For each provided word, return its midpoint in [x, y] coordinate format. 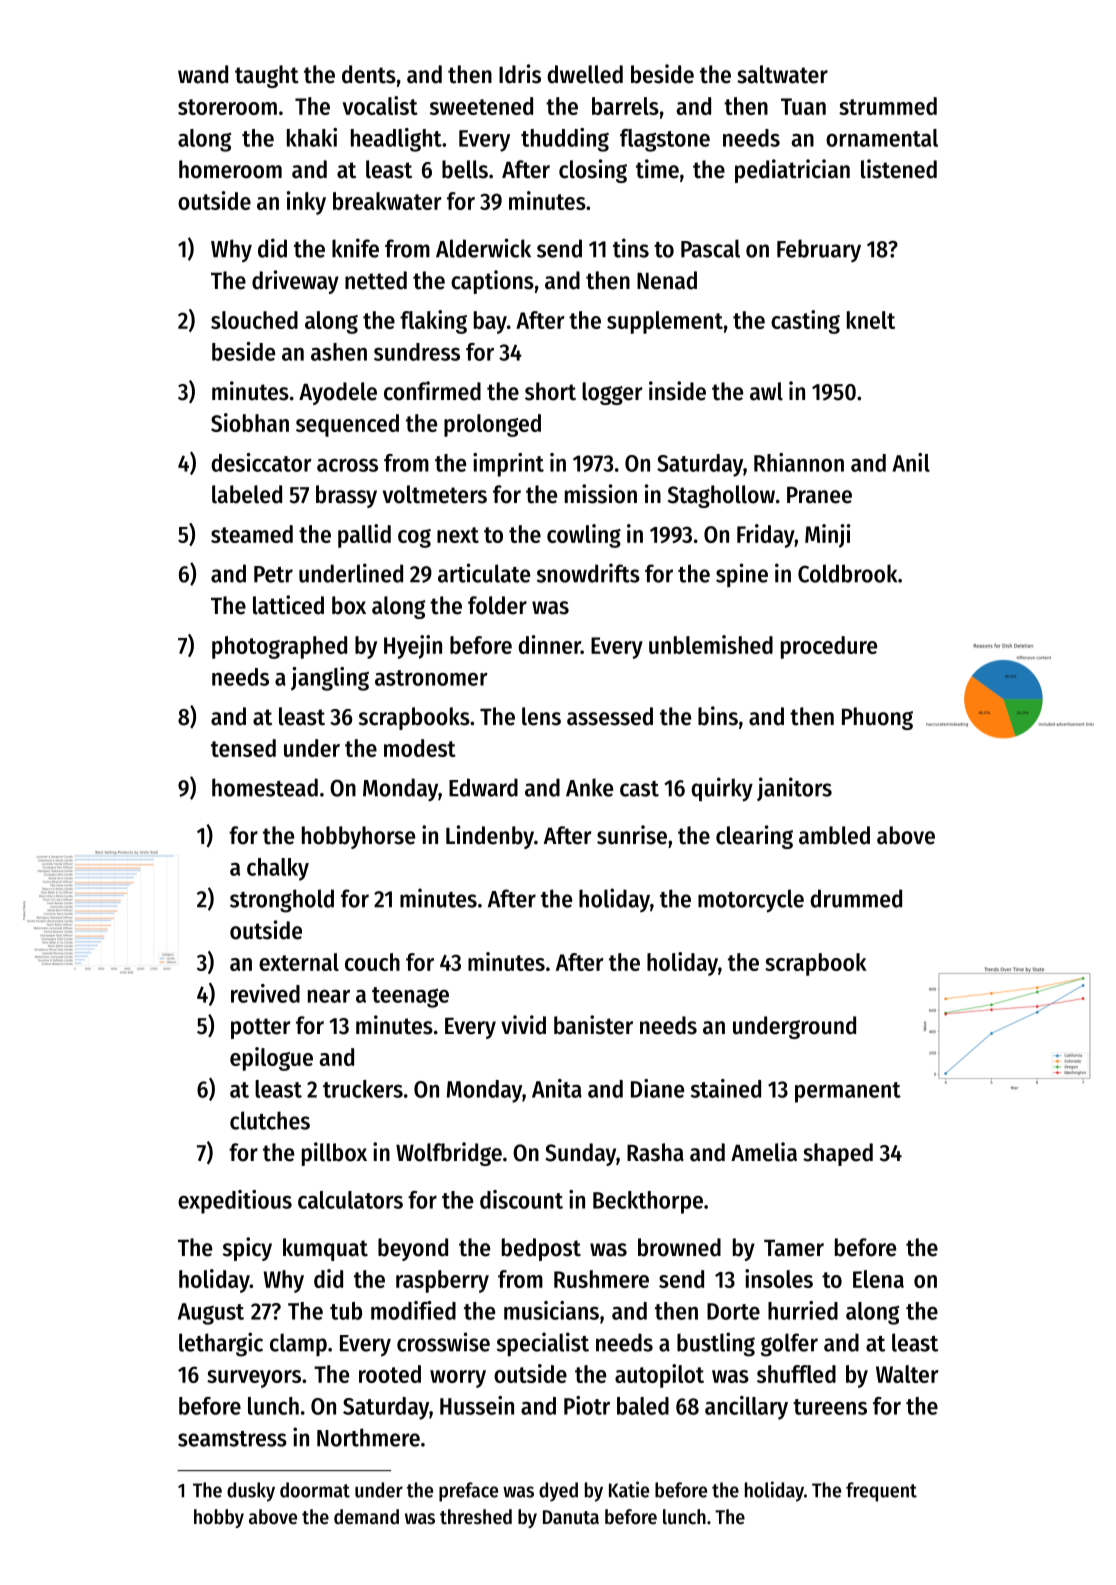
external [299, 962]
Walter [907, 1374]
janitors [794, 789]
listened [899, 169]
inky [306, 203]
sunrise [632, 835]
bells [465, 169]
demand [366, 1517]
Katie [629, 1489]
